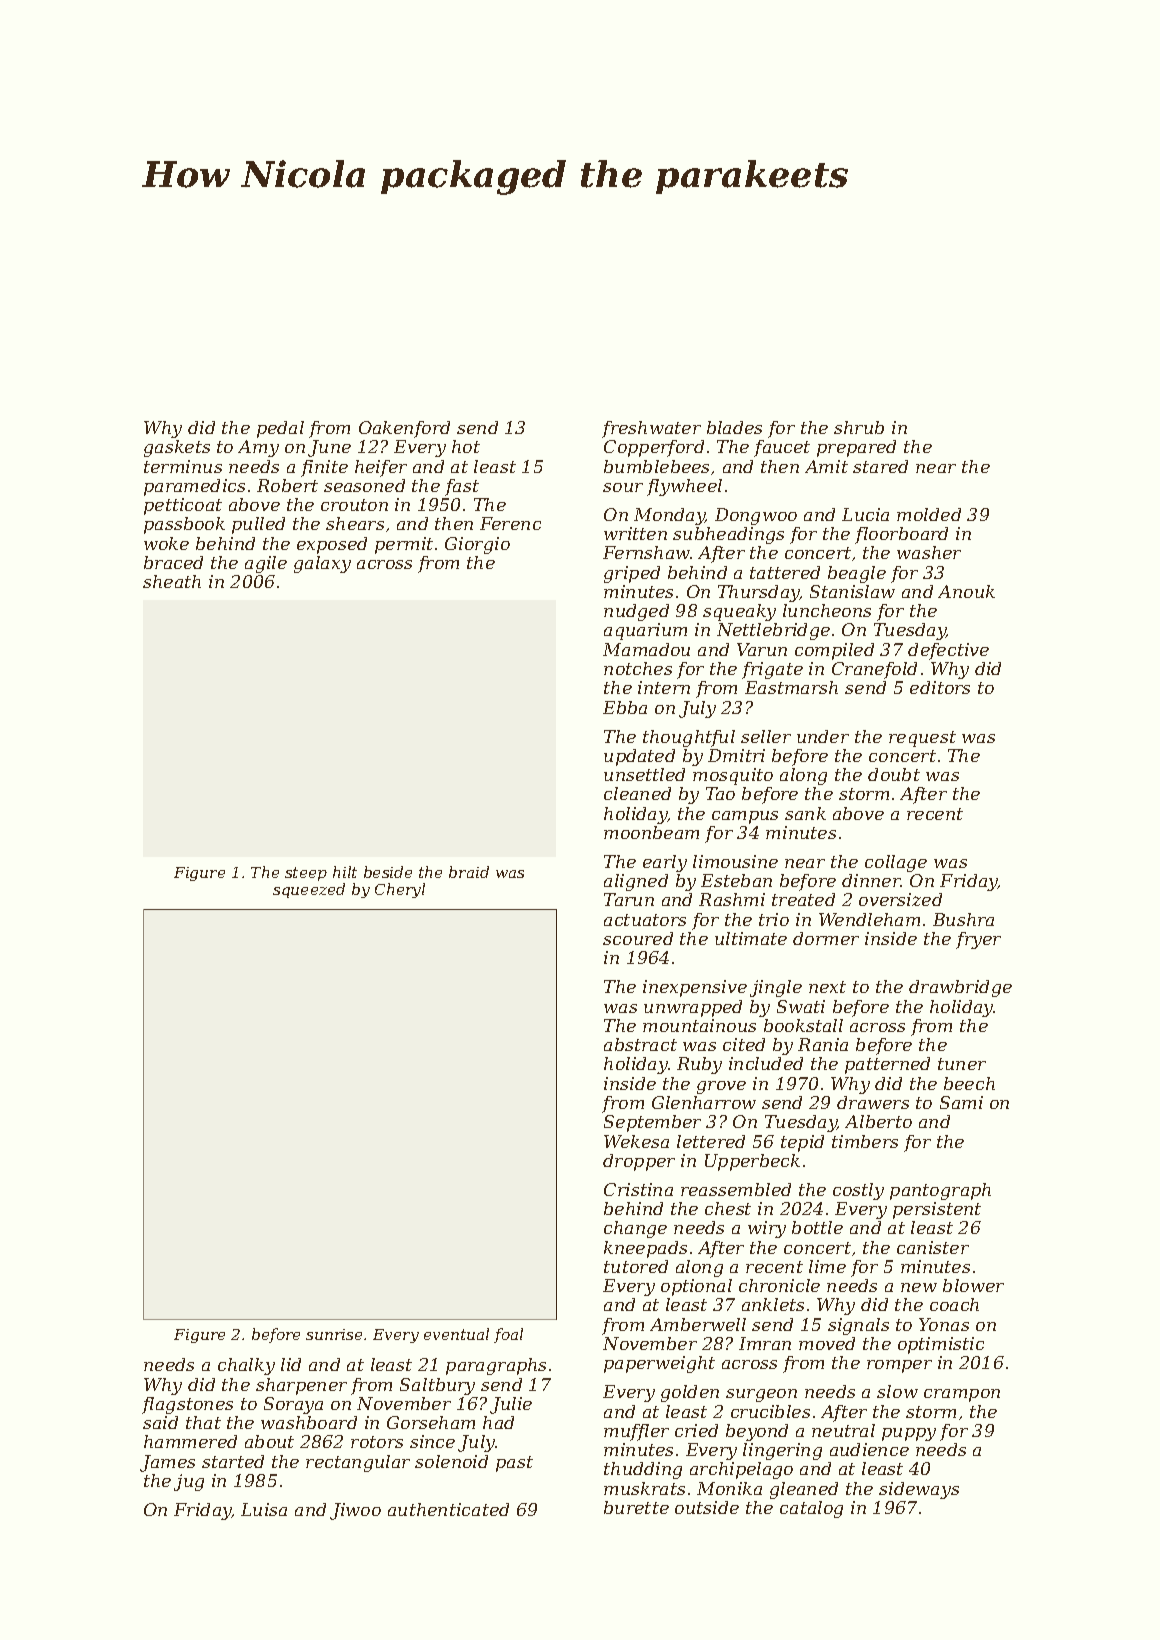 This image has width=1160, height=1640. What do you see at coordinates (306, 874) in the image?
I see `steep` at bounding box center [306, 874].
